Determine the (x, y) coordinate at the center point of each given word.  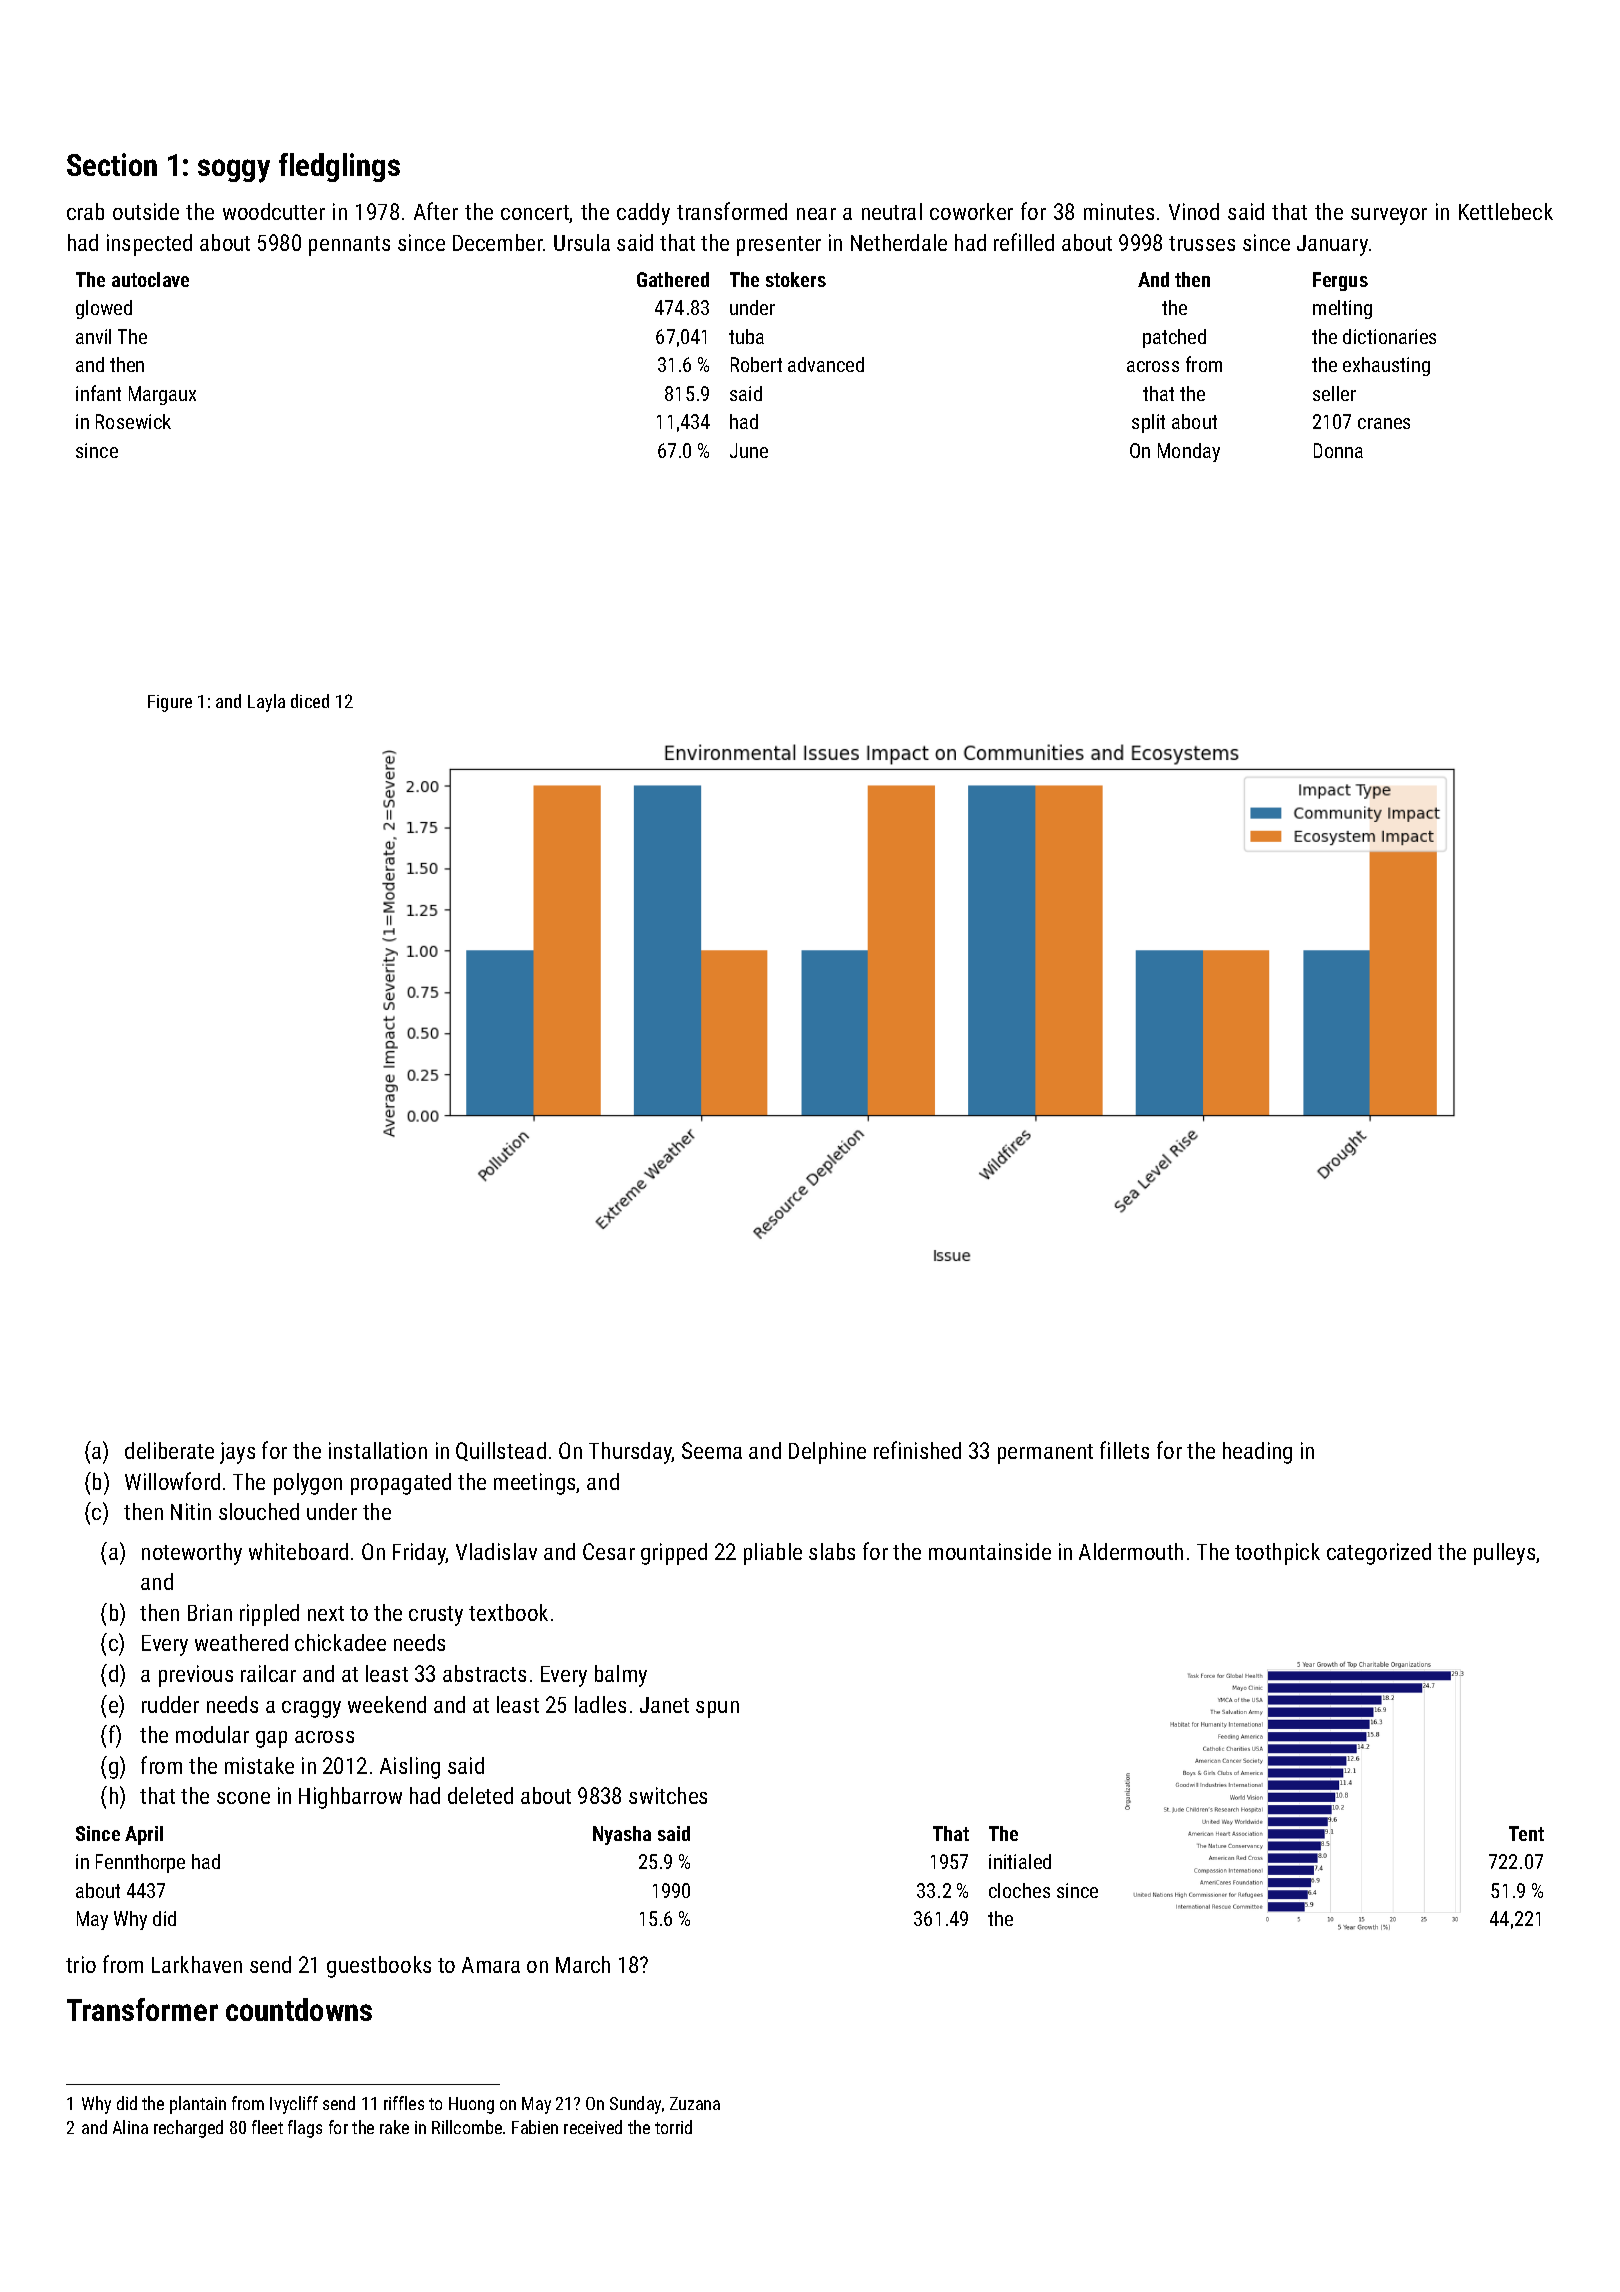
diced (310, 701)
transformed (732, 211)
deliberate (169, 1450)
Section (112, 164)
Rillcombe (467, 2127)
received (593, 2127)
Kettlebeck (1506, 211)
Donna (1338, 450)
